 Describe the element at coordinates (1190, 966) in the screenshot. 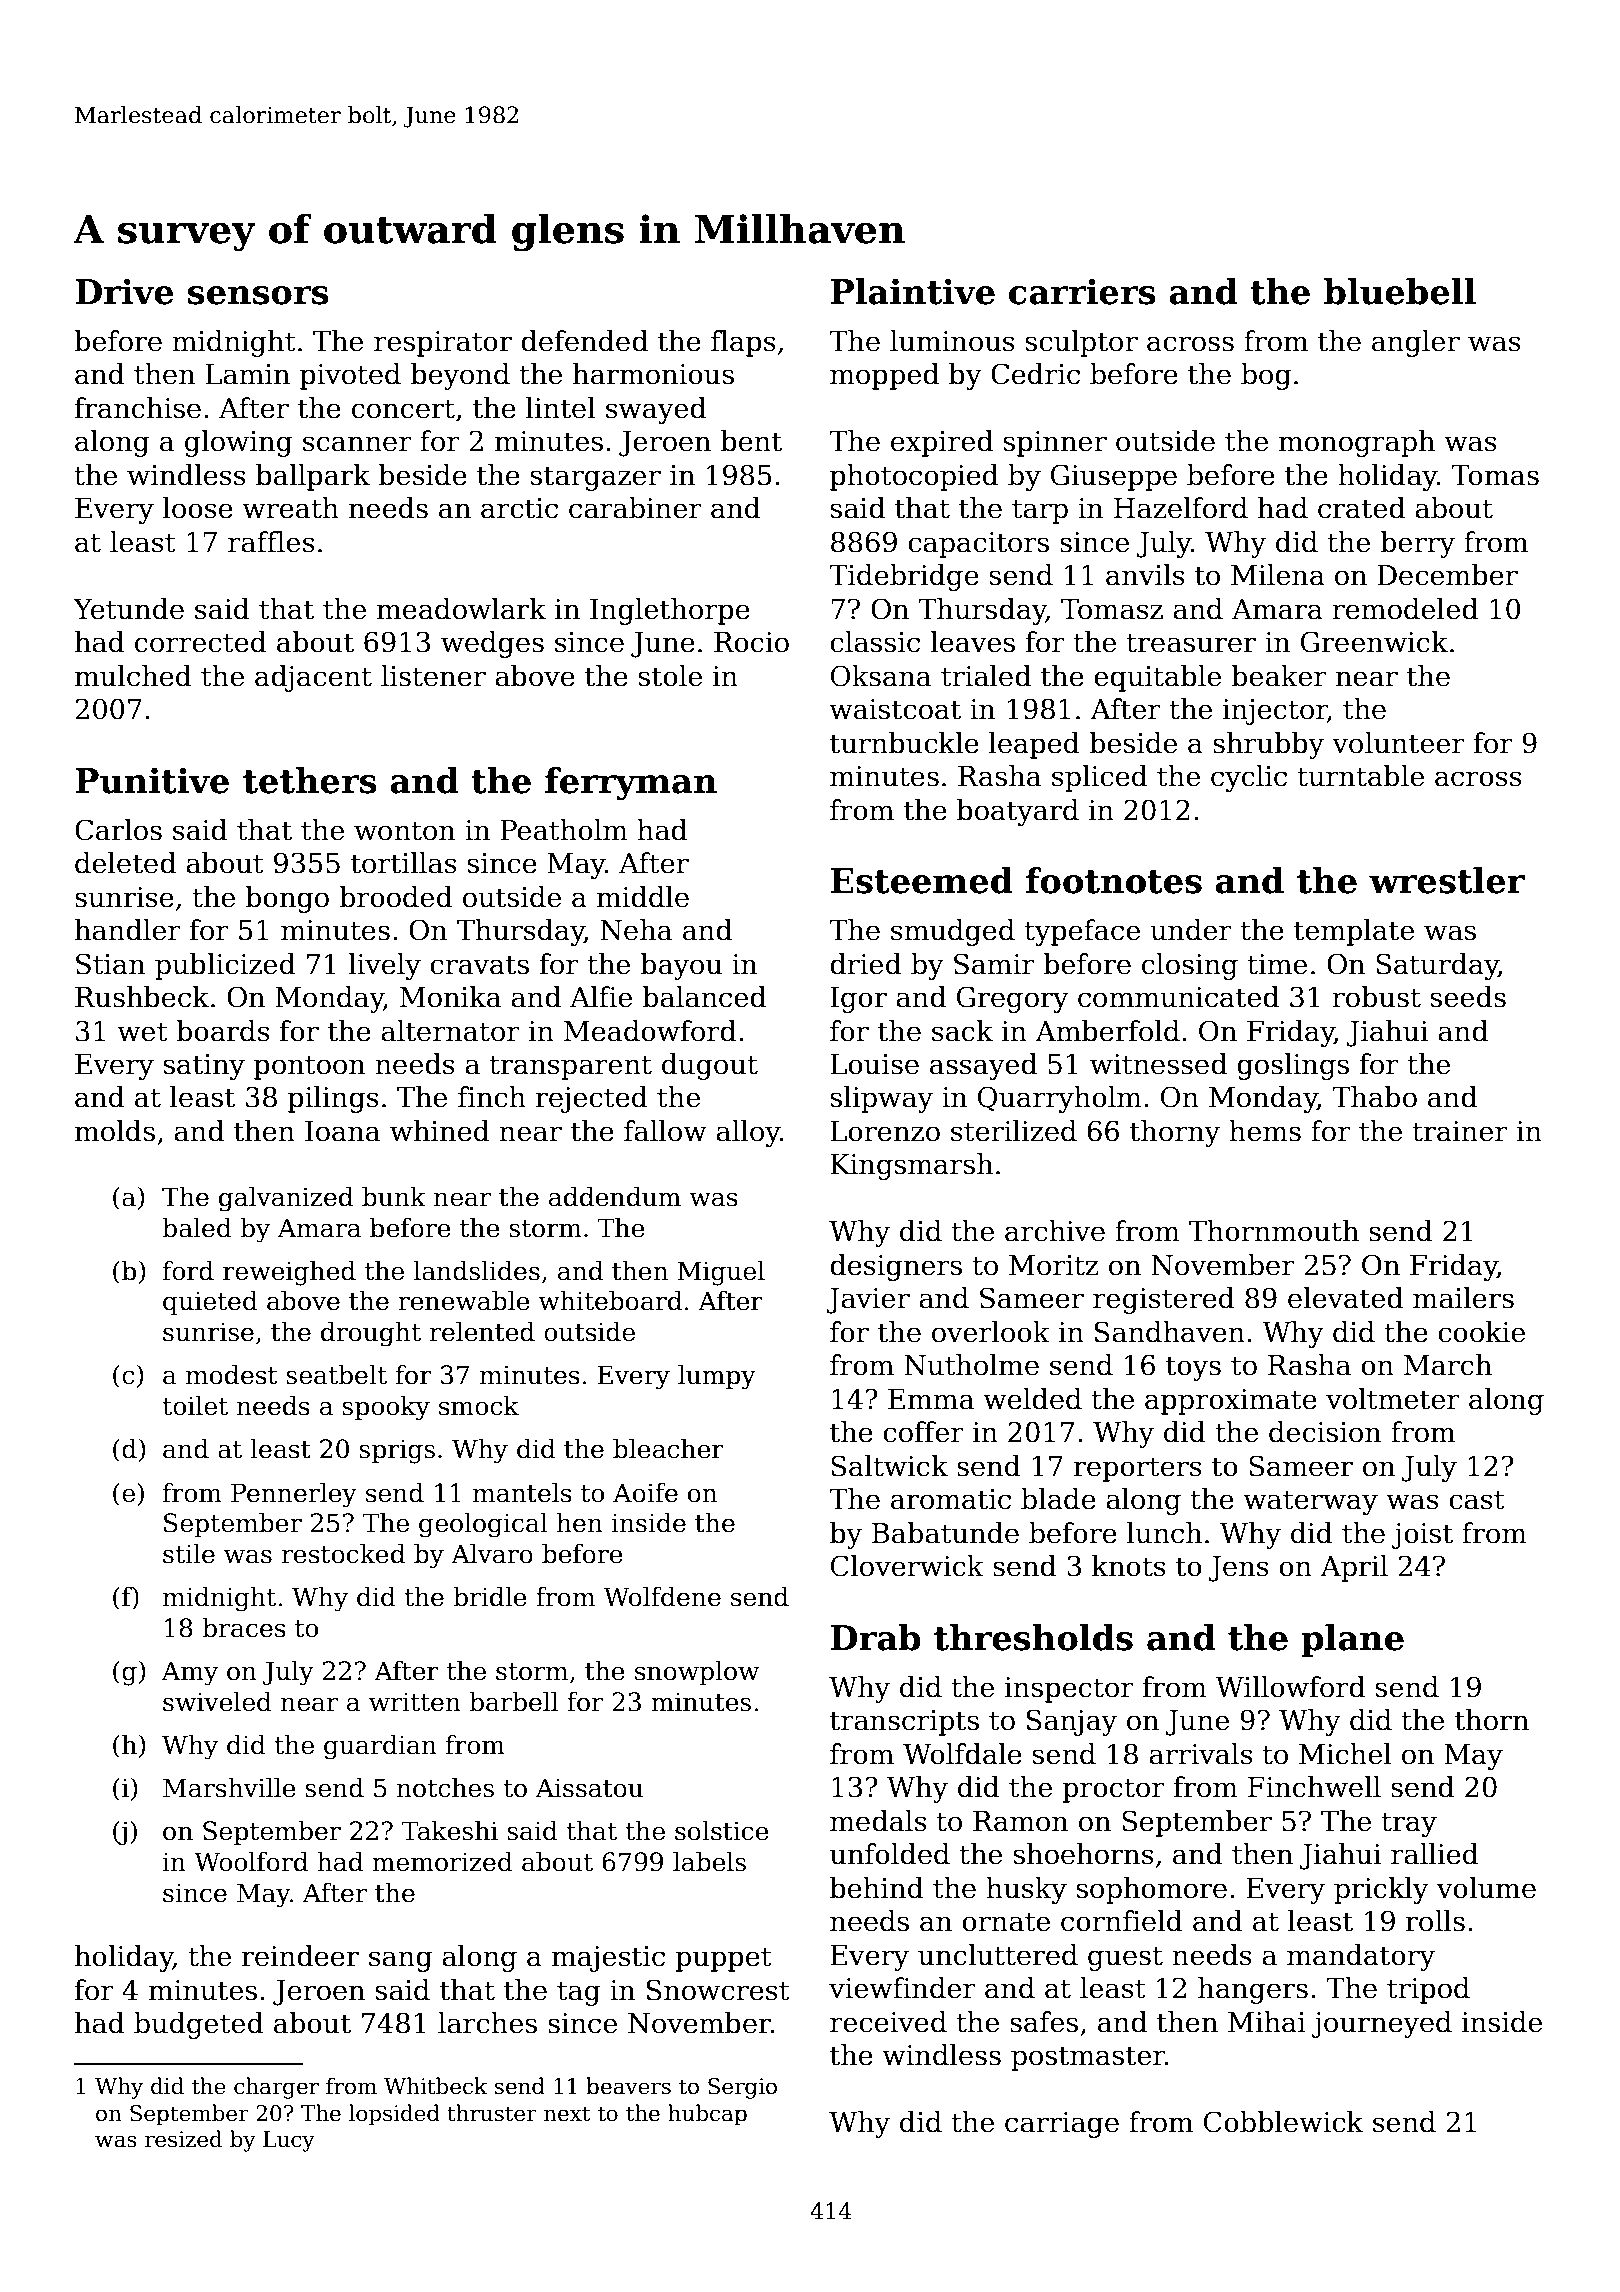

I see `closing` at that location.
